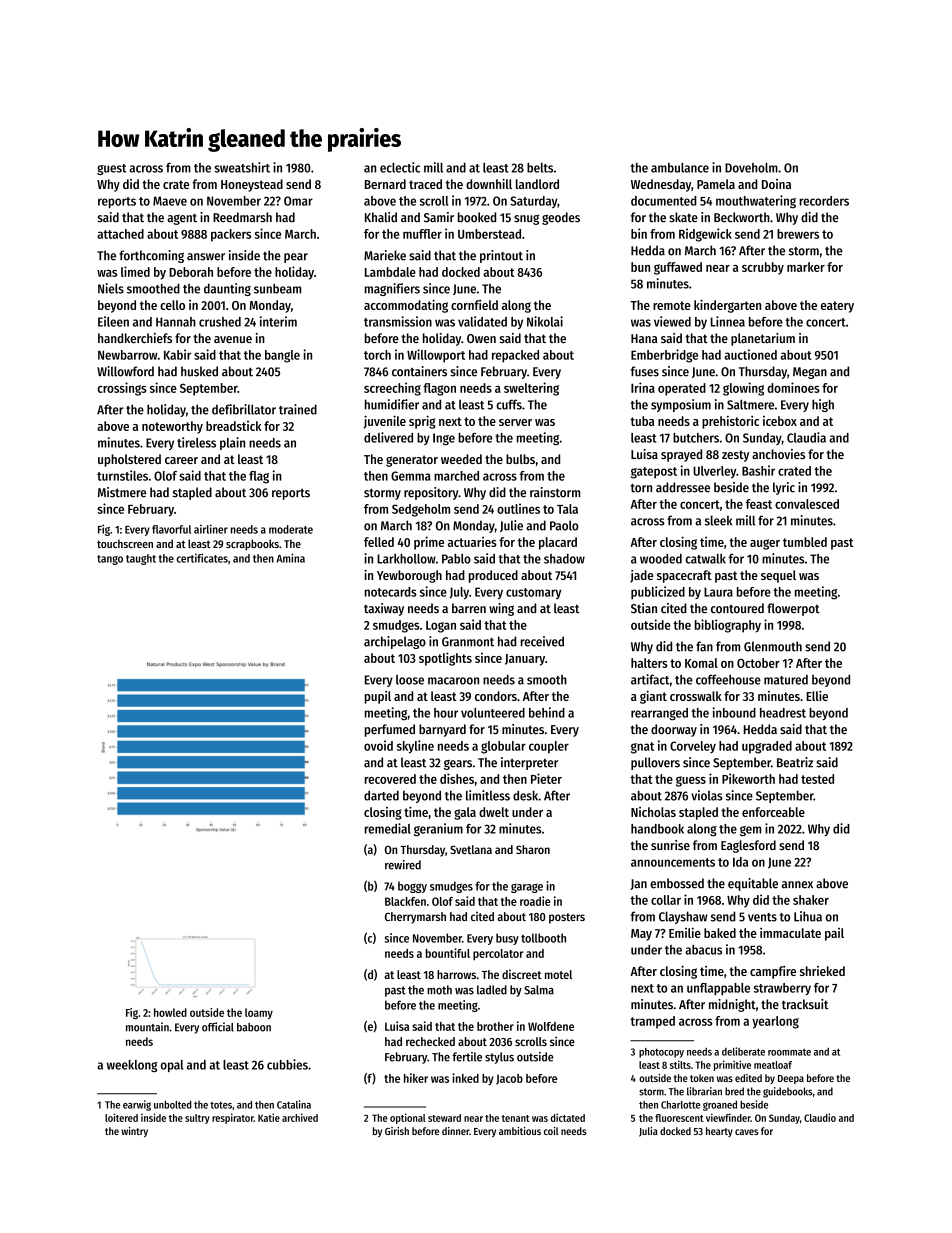 The image size is (952, 1233). I want to click on coil, so click(551, 1131).
